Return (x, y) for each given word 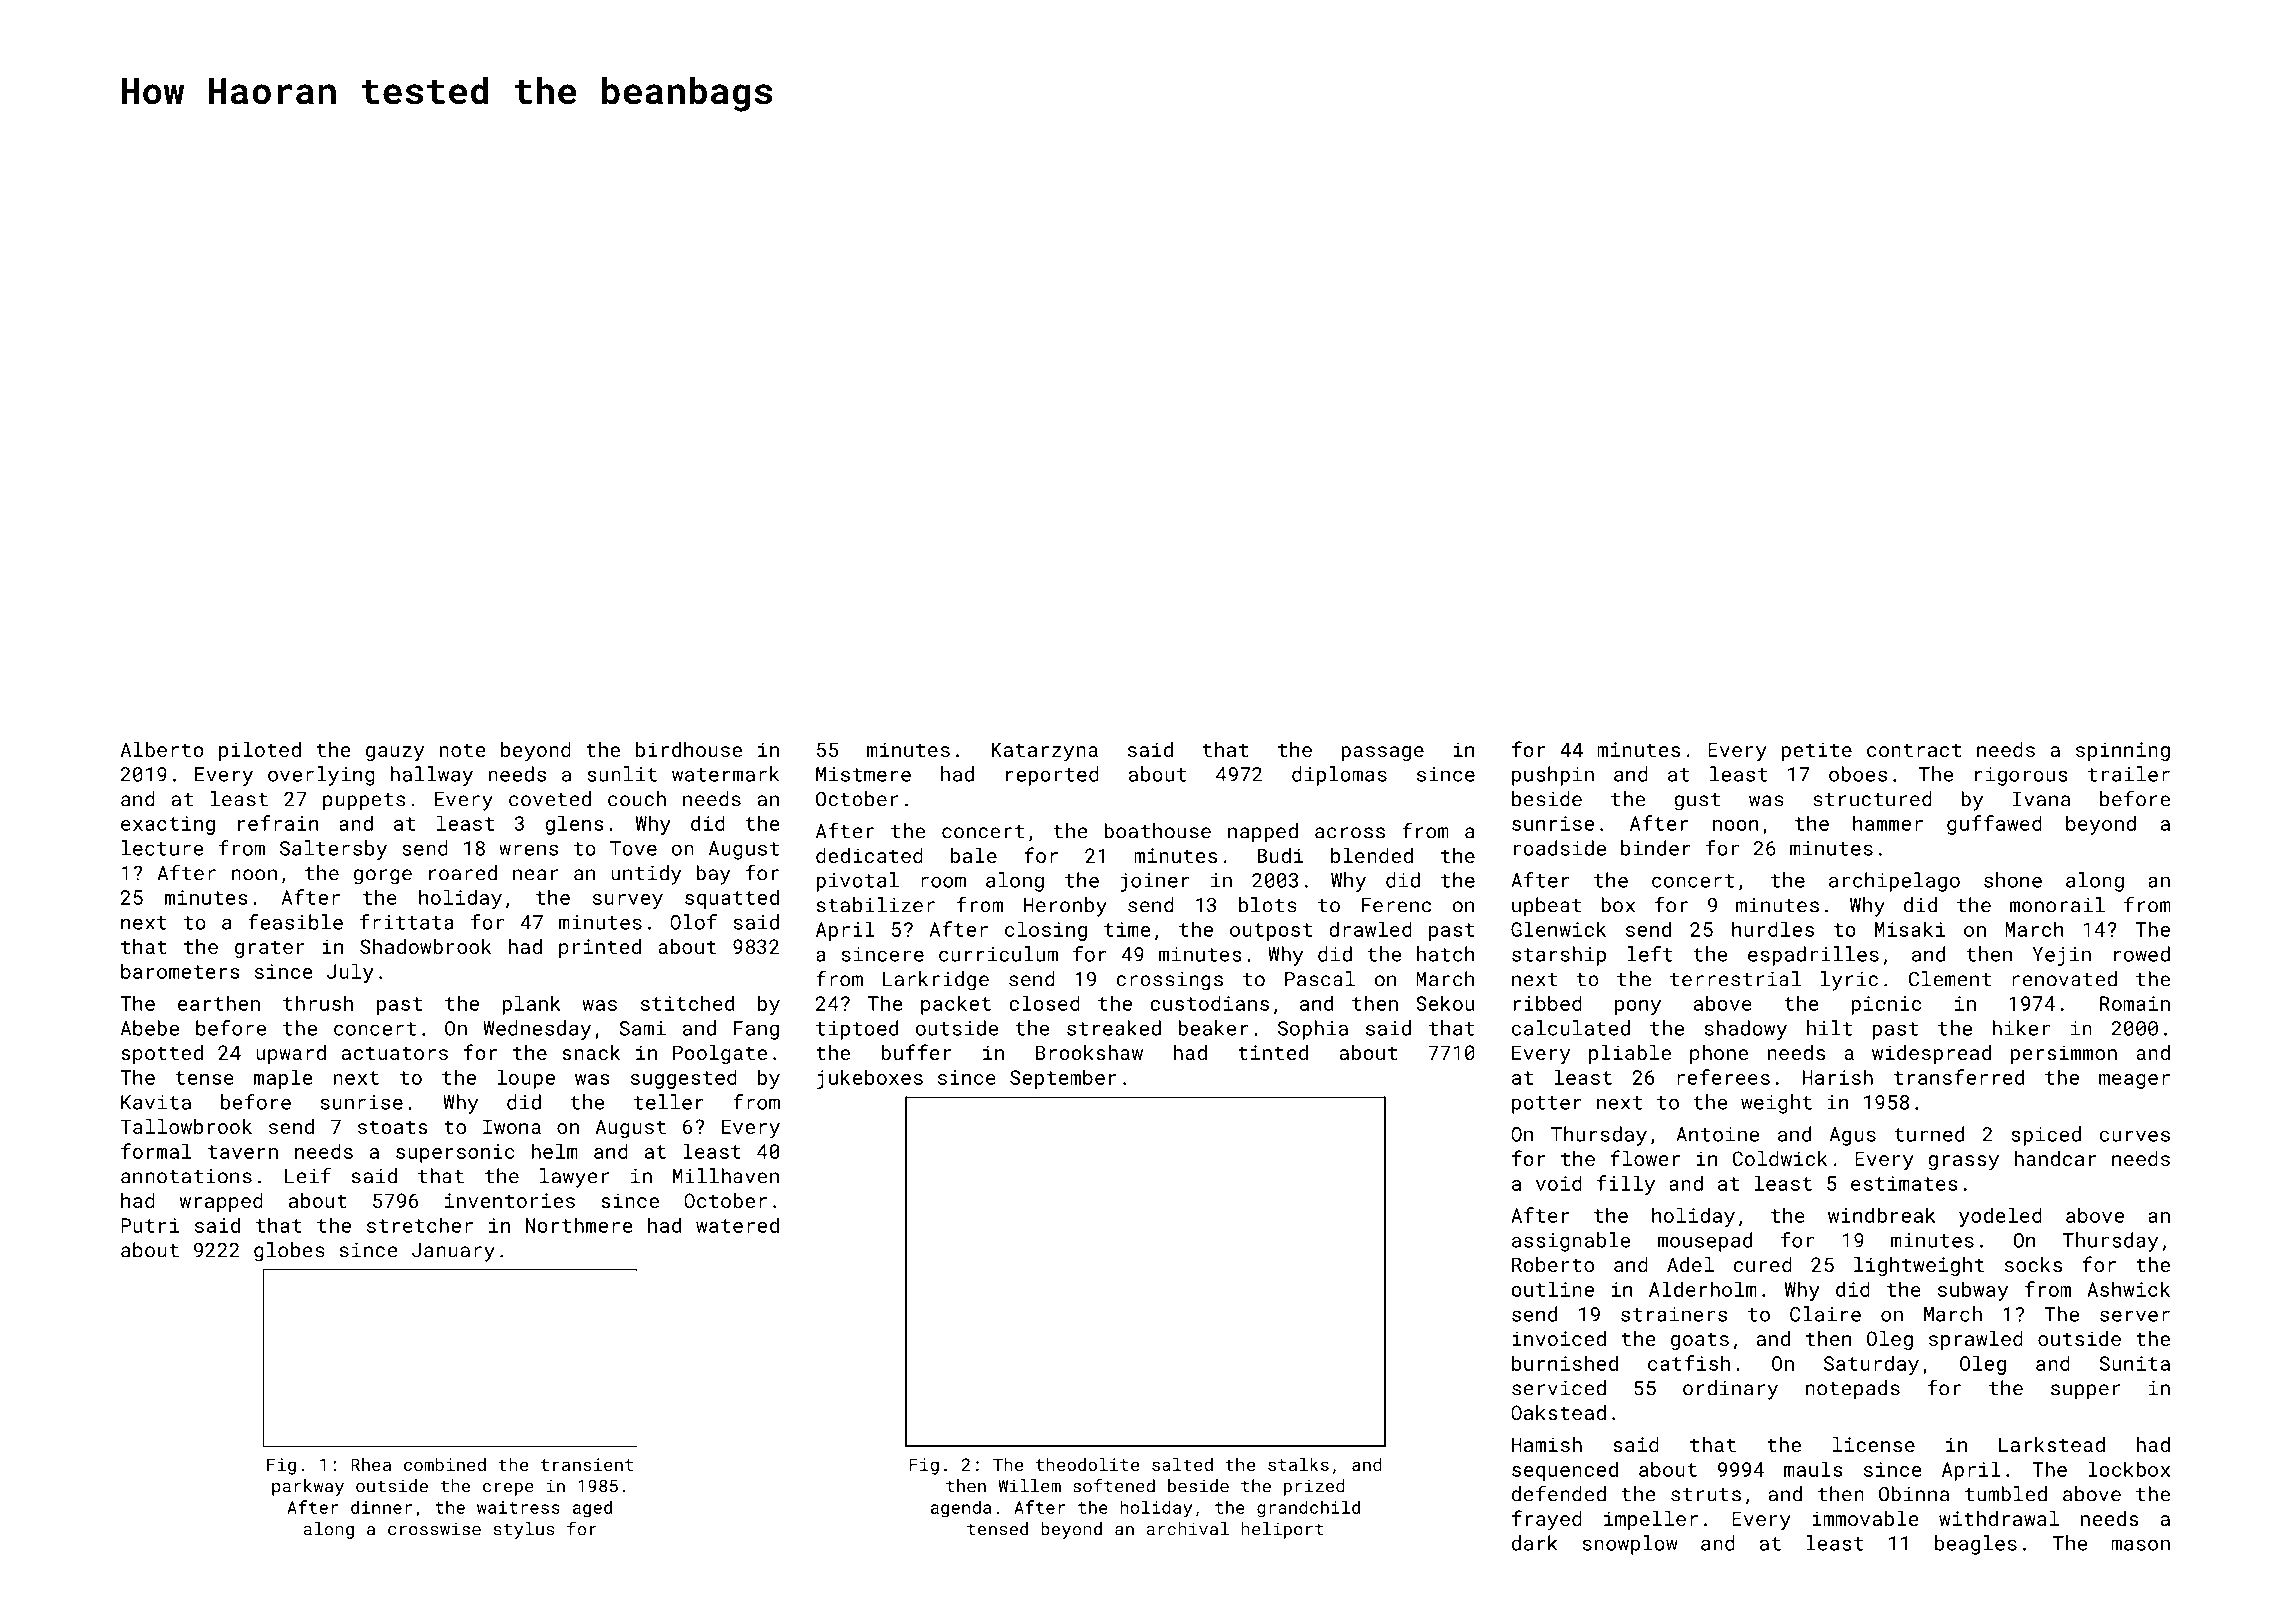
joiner (1154, 882)
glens (574, 825)
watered (737, 1225)
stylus (524, 1530)
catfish (1689, 1363)
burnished (1565, 1363)
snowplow (1630, 1545)
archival (1188, 1529)
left (1650, 954)
